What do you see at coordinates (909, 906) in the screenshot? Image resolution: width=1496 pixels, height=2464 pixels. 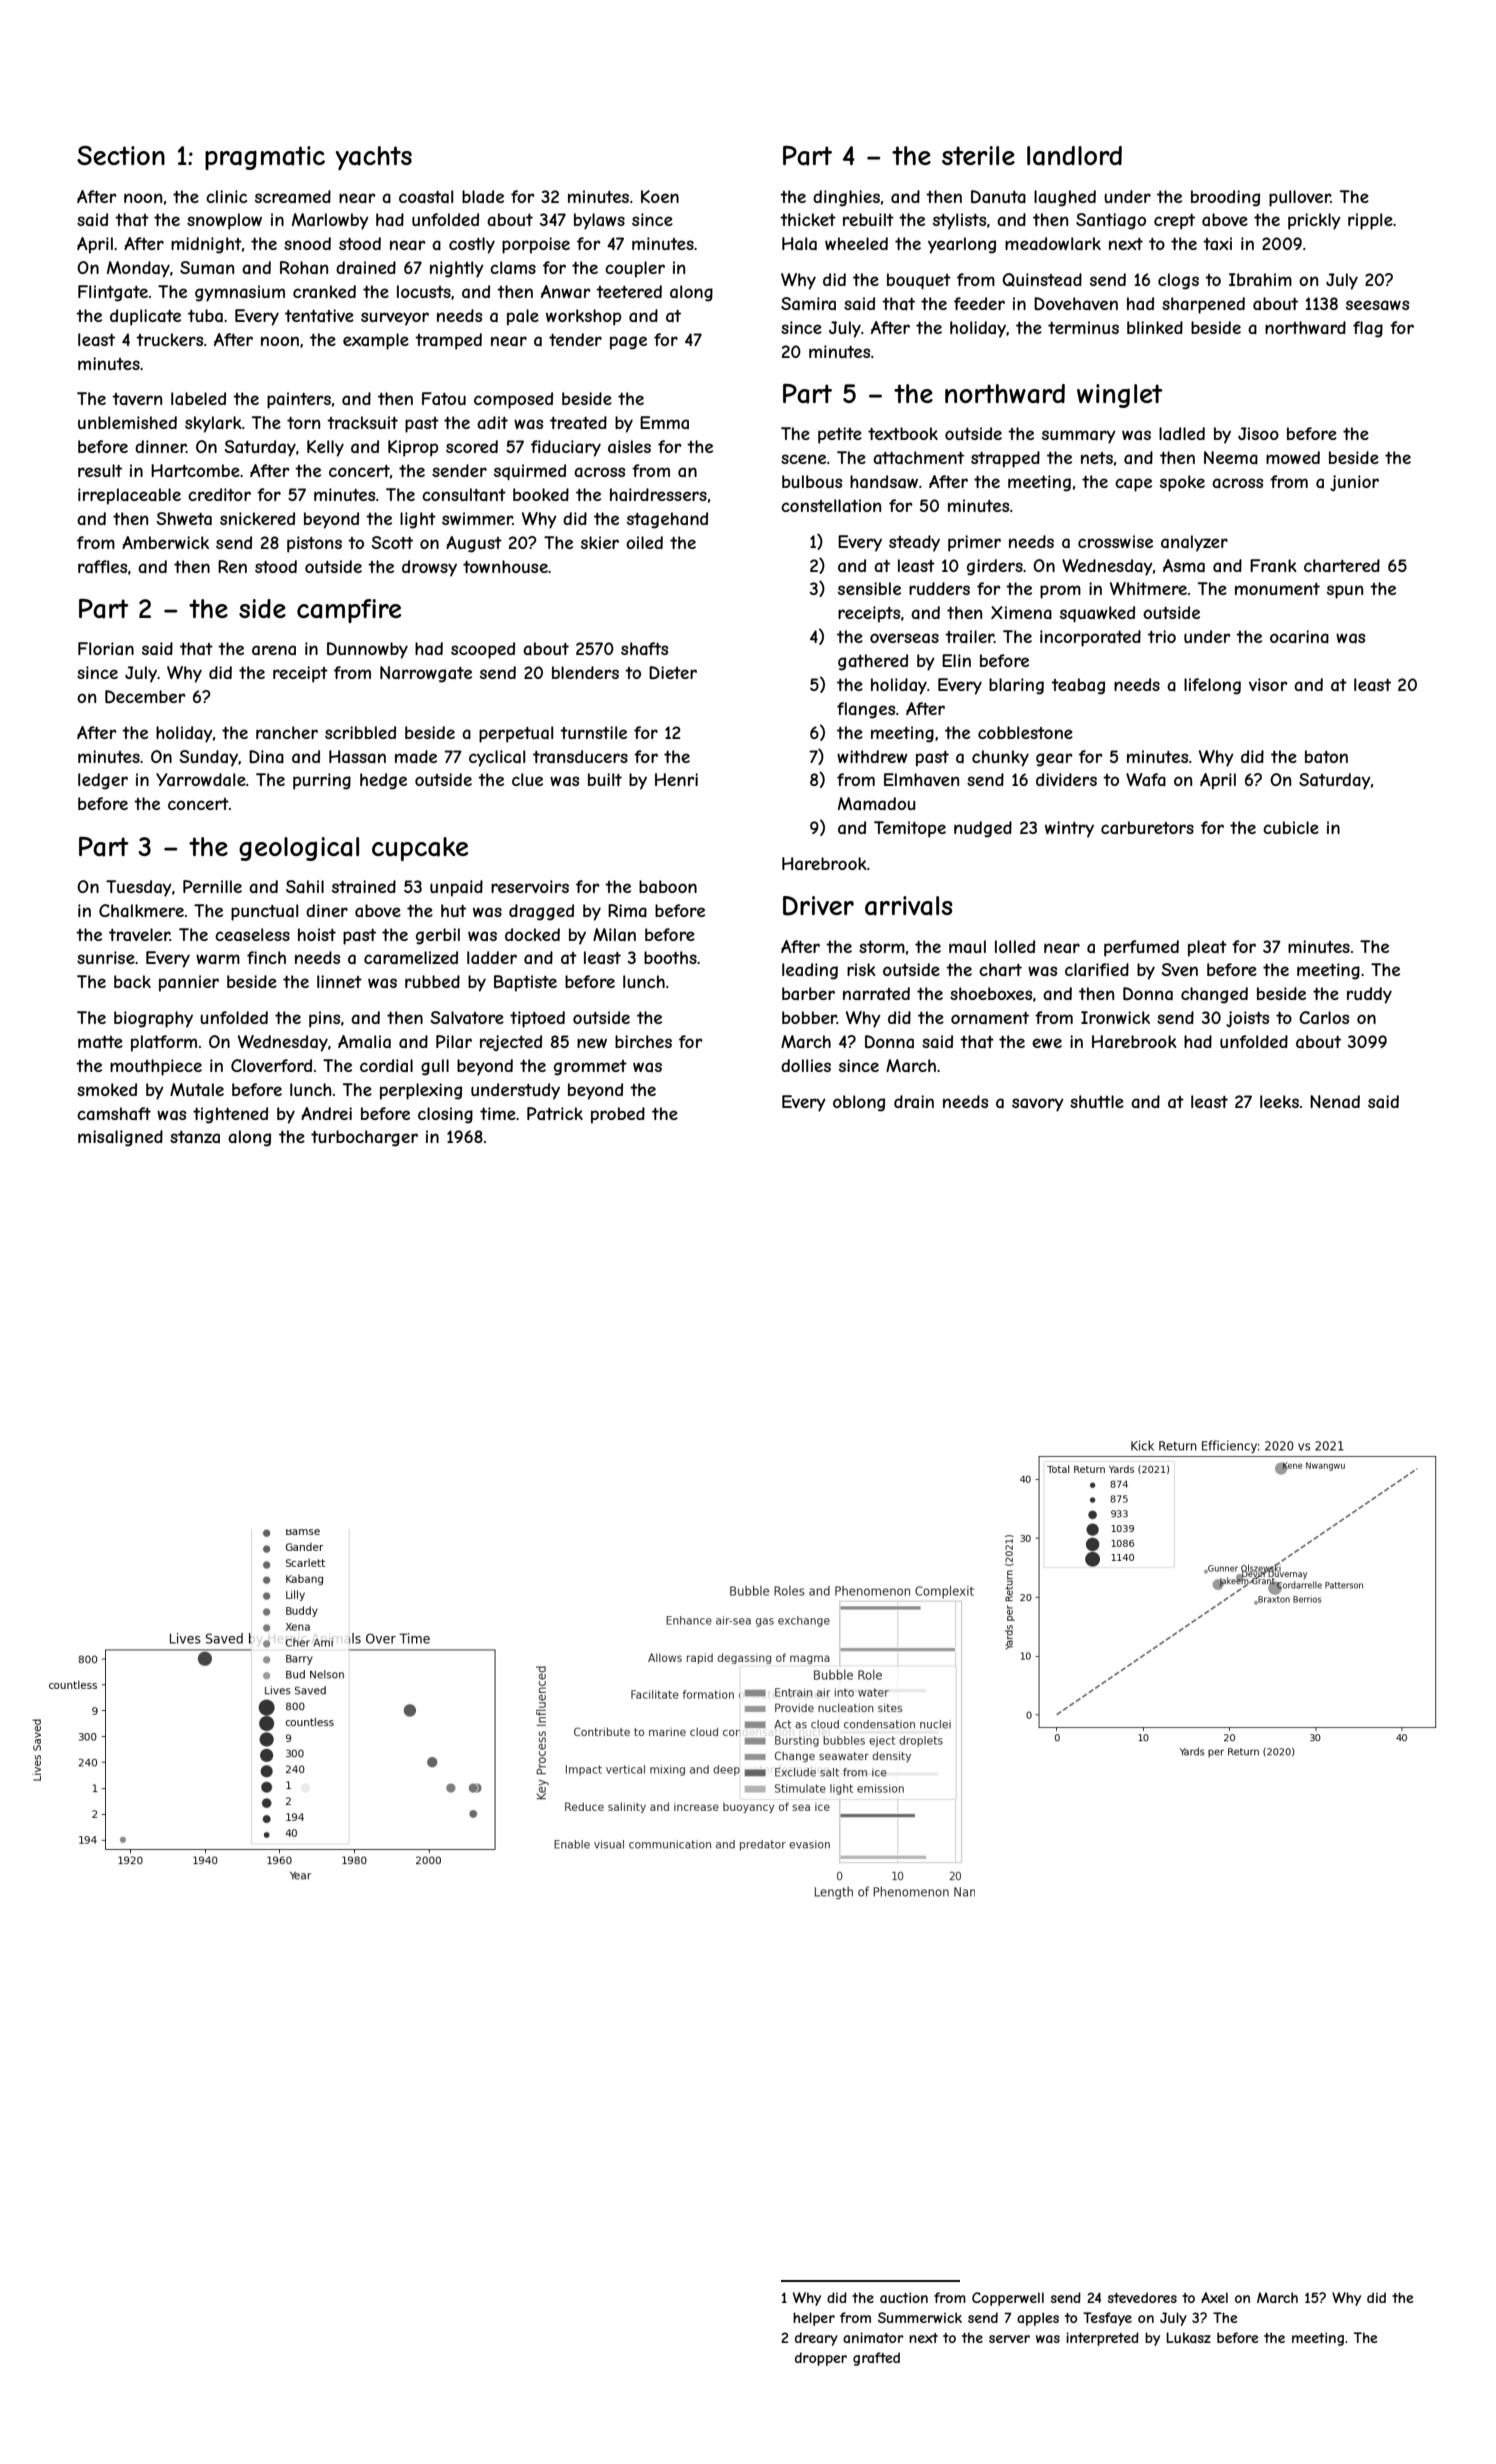 I see `arrivals` at bounding box center [909, 906].
